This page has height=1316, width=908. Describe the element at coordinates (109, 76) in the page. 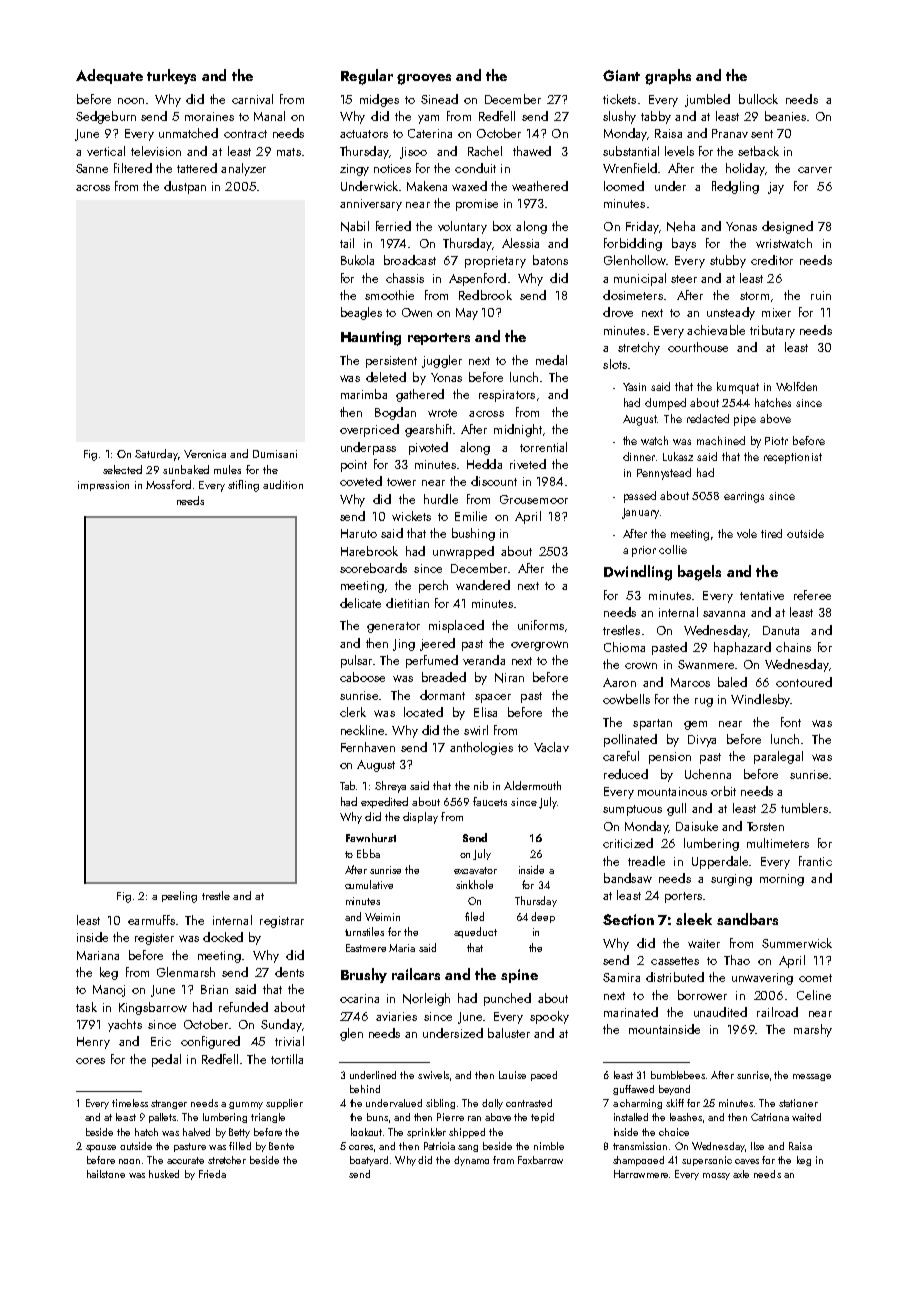

I see `Adequate` at that location.
